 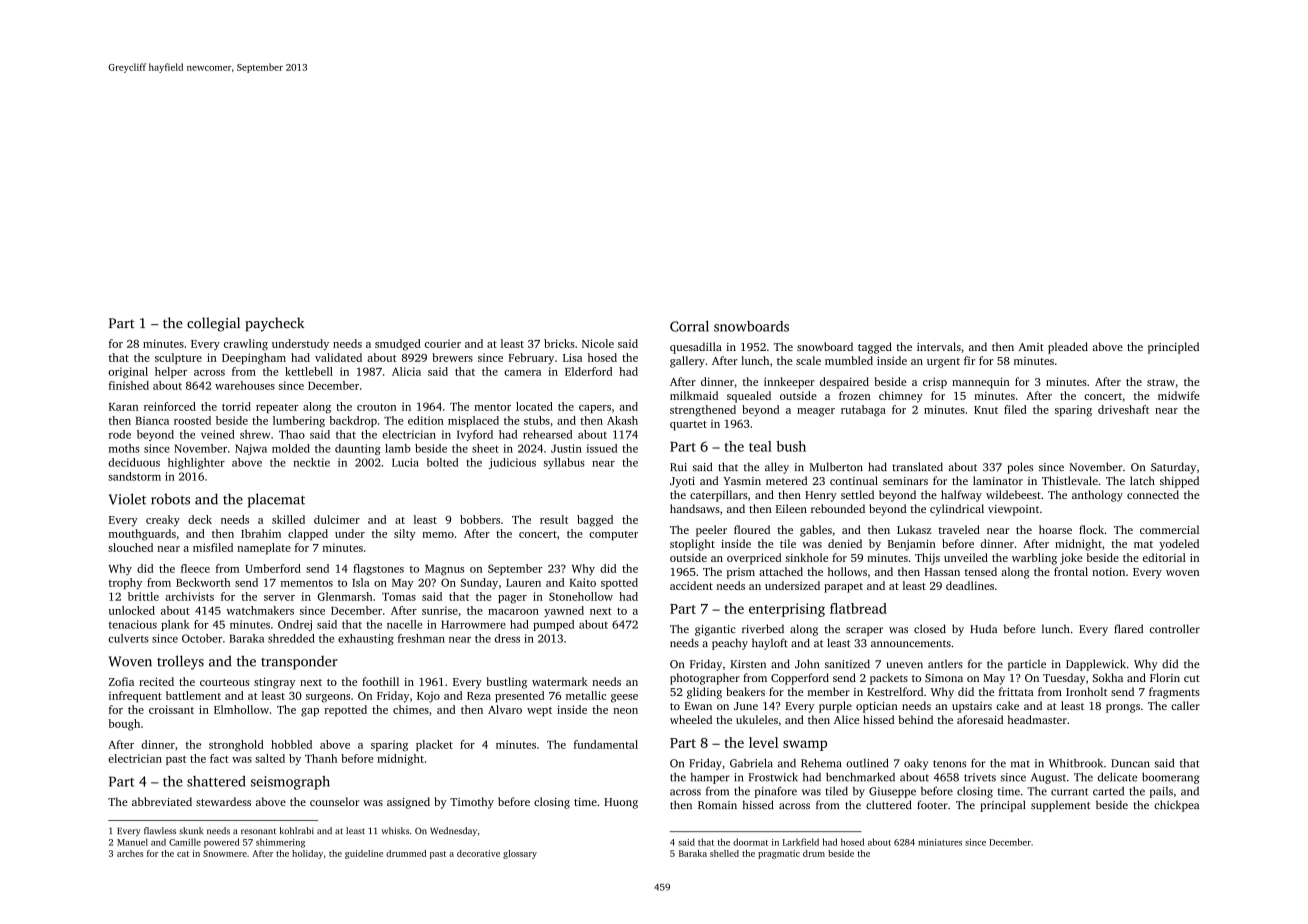 I want to click on assigned, so click(x=408, y=803).
